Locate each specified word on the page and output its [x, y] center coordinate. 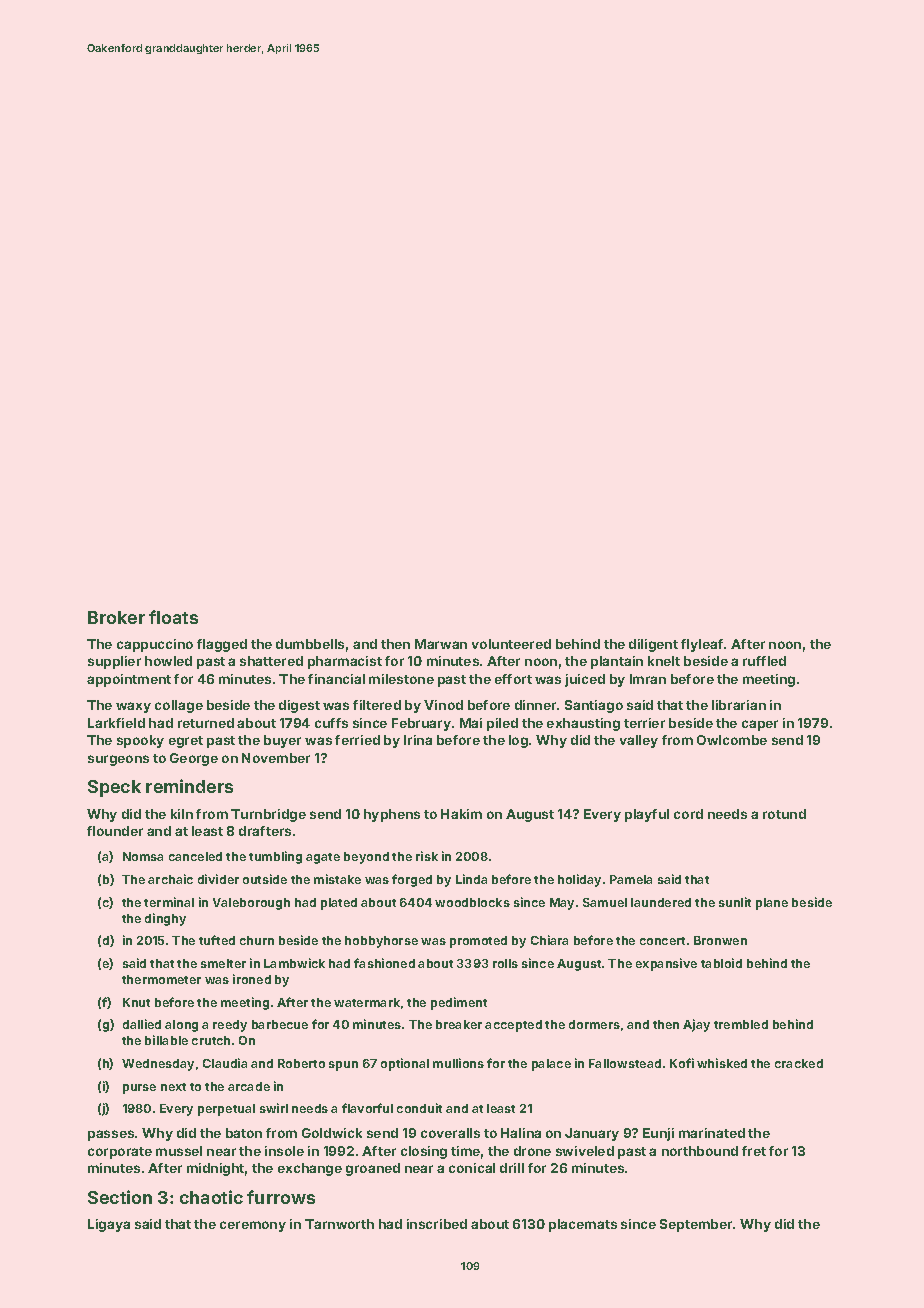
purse [139, 1089]
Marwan [441, 644]
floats [173, 617]
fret [754, 1151]
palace [551, 1065]
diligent [653, 645]
